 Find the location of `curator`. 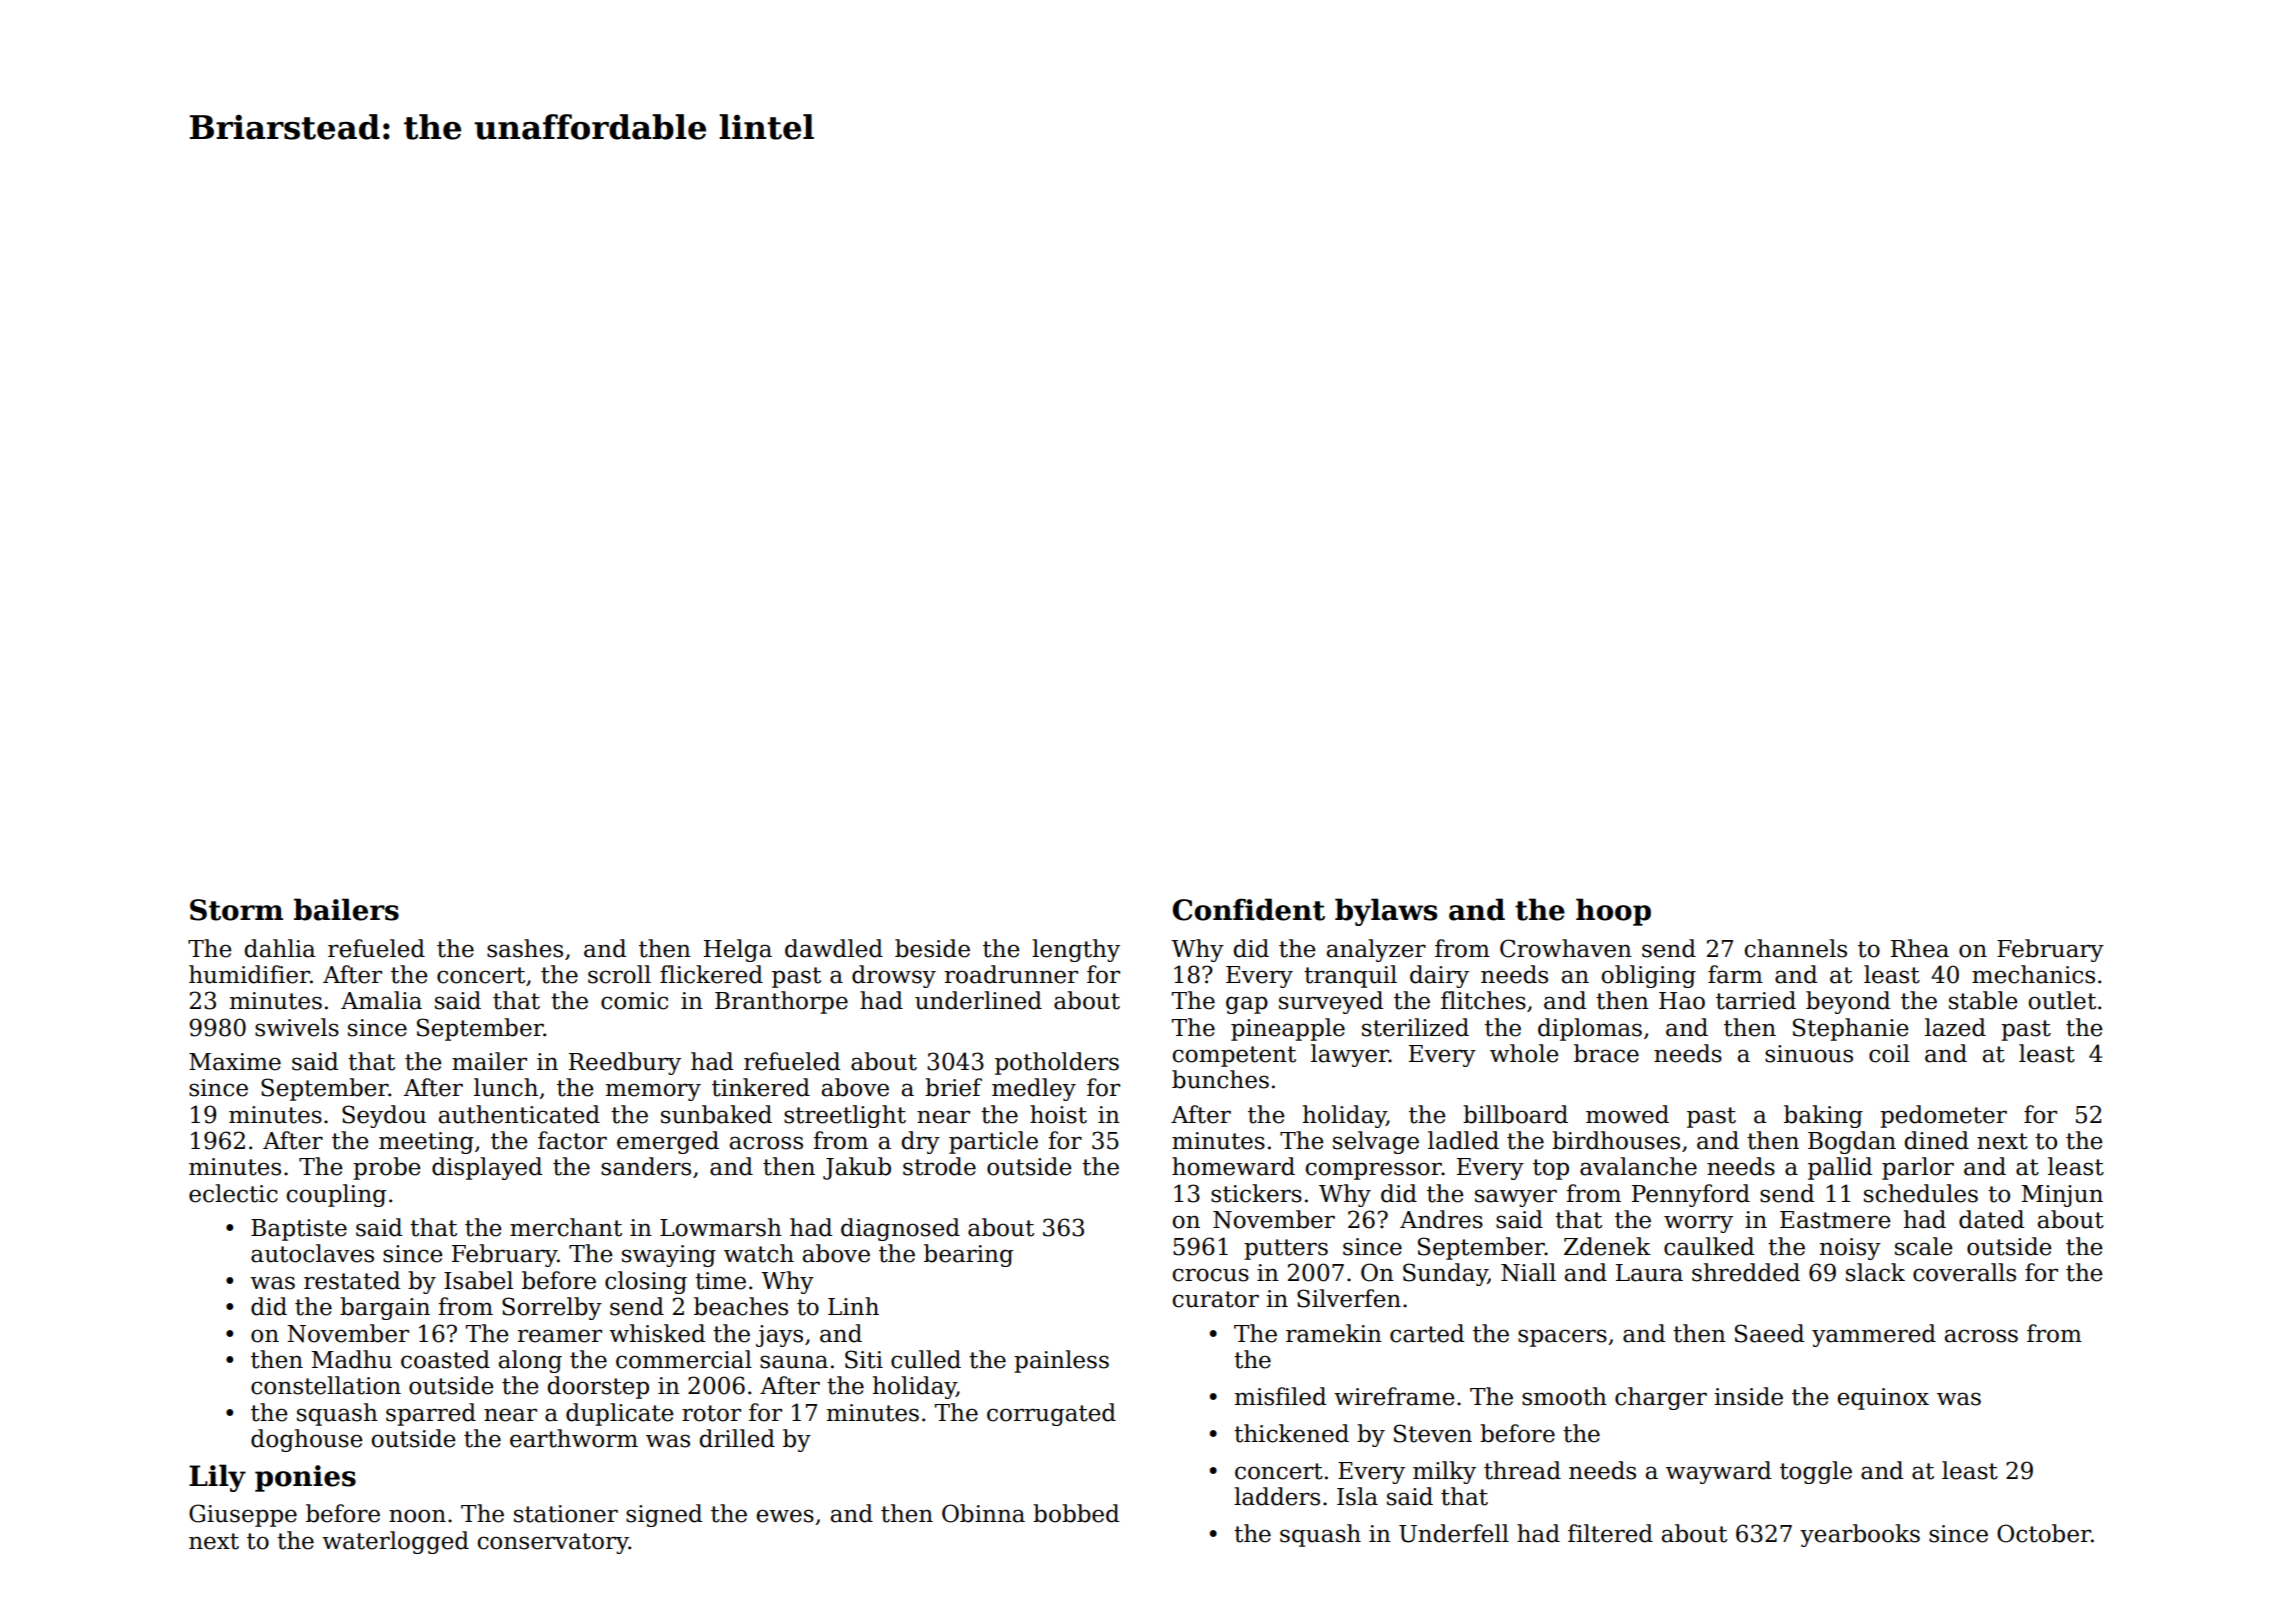

curator is located at coordinates (1216, 1299).
